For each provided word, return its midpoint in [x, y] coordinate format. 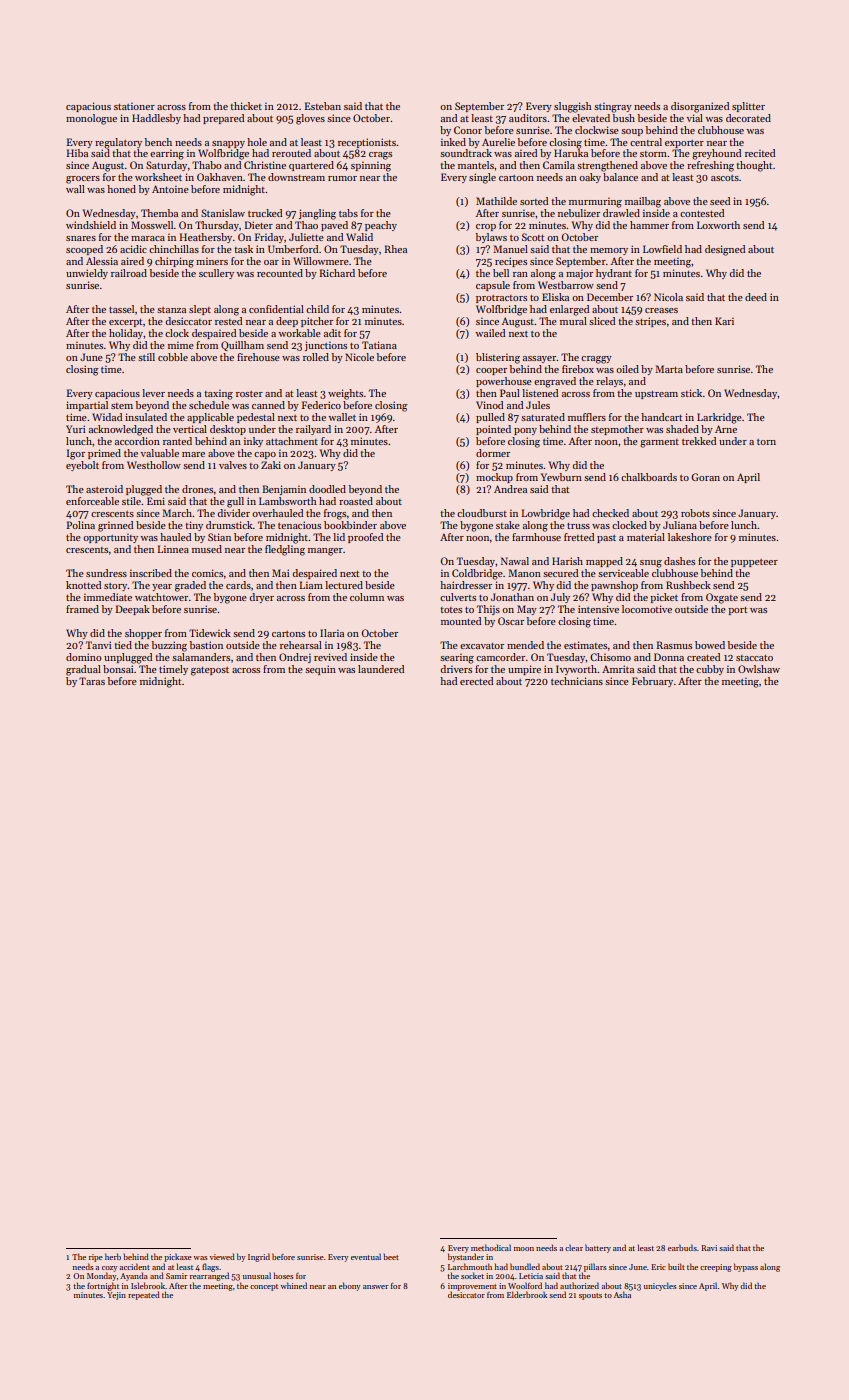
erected [477, 681]
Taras [92, 681]
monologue [91, 119]
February [652, 682]
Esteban [323, 106]
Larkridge [719, 418]
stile [131, 501]
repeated [144, 1295]
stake [508, 525]
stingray [613, 107]
